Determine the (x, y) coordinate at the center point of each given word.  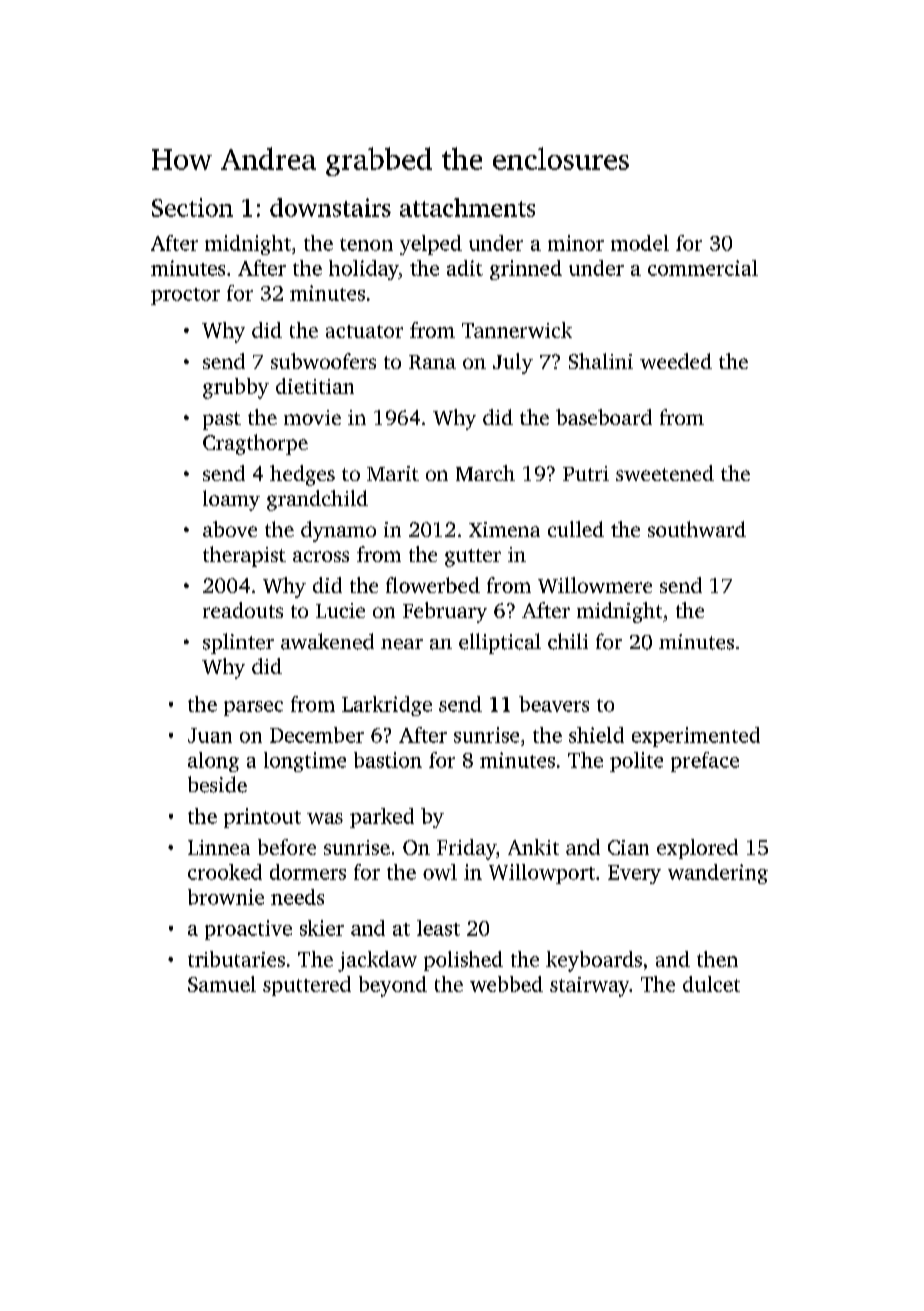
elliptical (500, 643)
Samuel (222, 984)
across (321, 556)
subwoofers (323, 361)
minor (576, 243)
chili (568, 641)
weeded (676, 361)
